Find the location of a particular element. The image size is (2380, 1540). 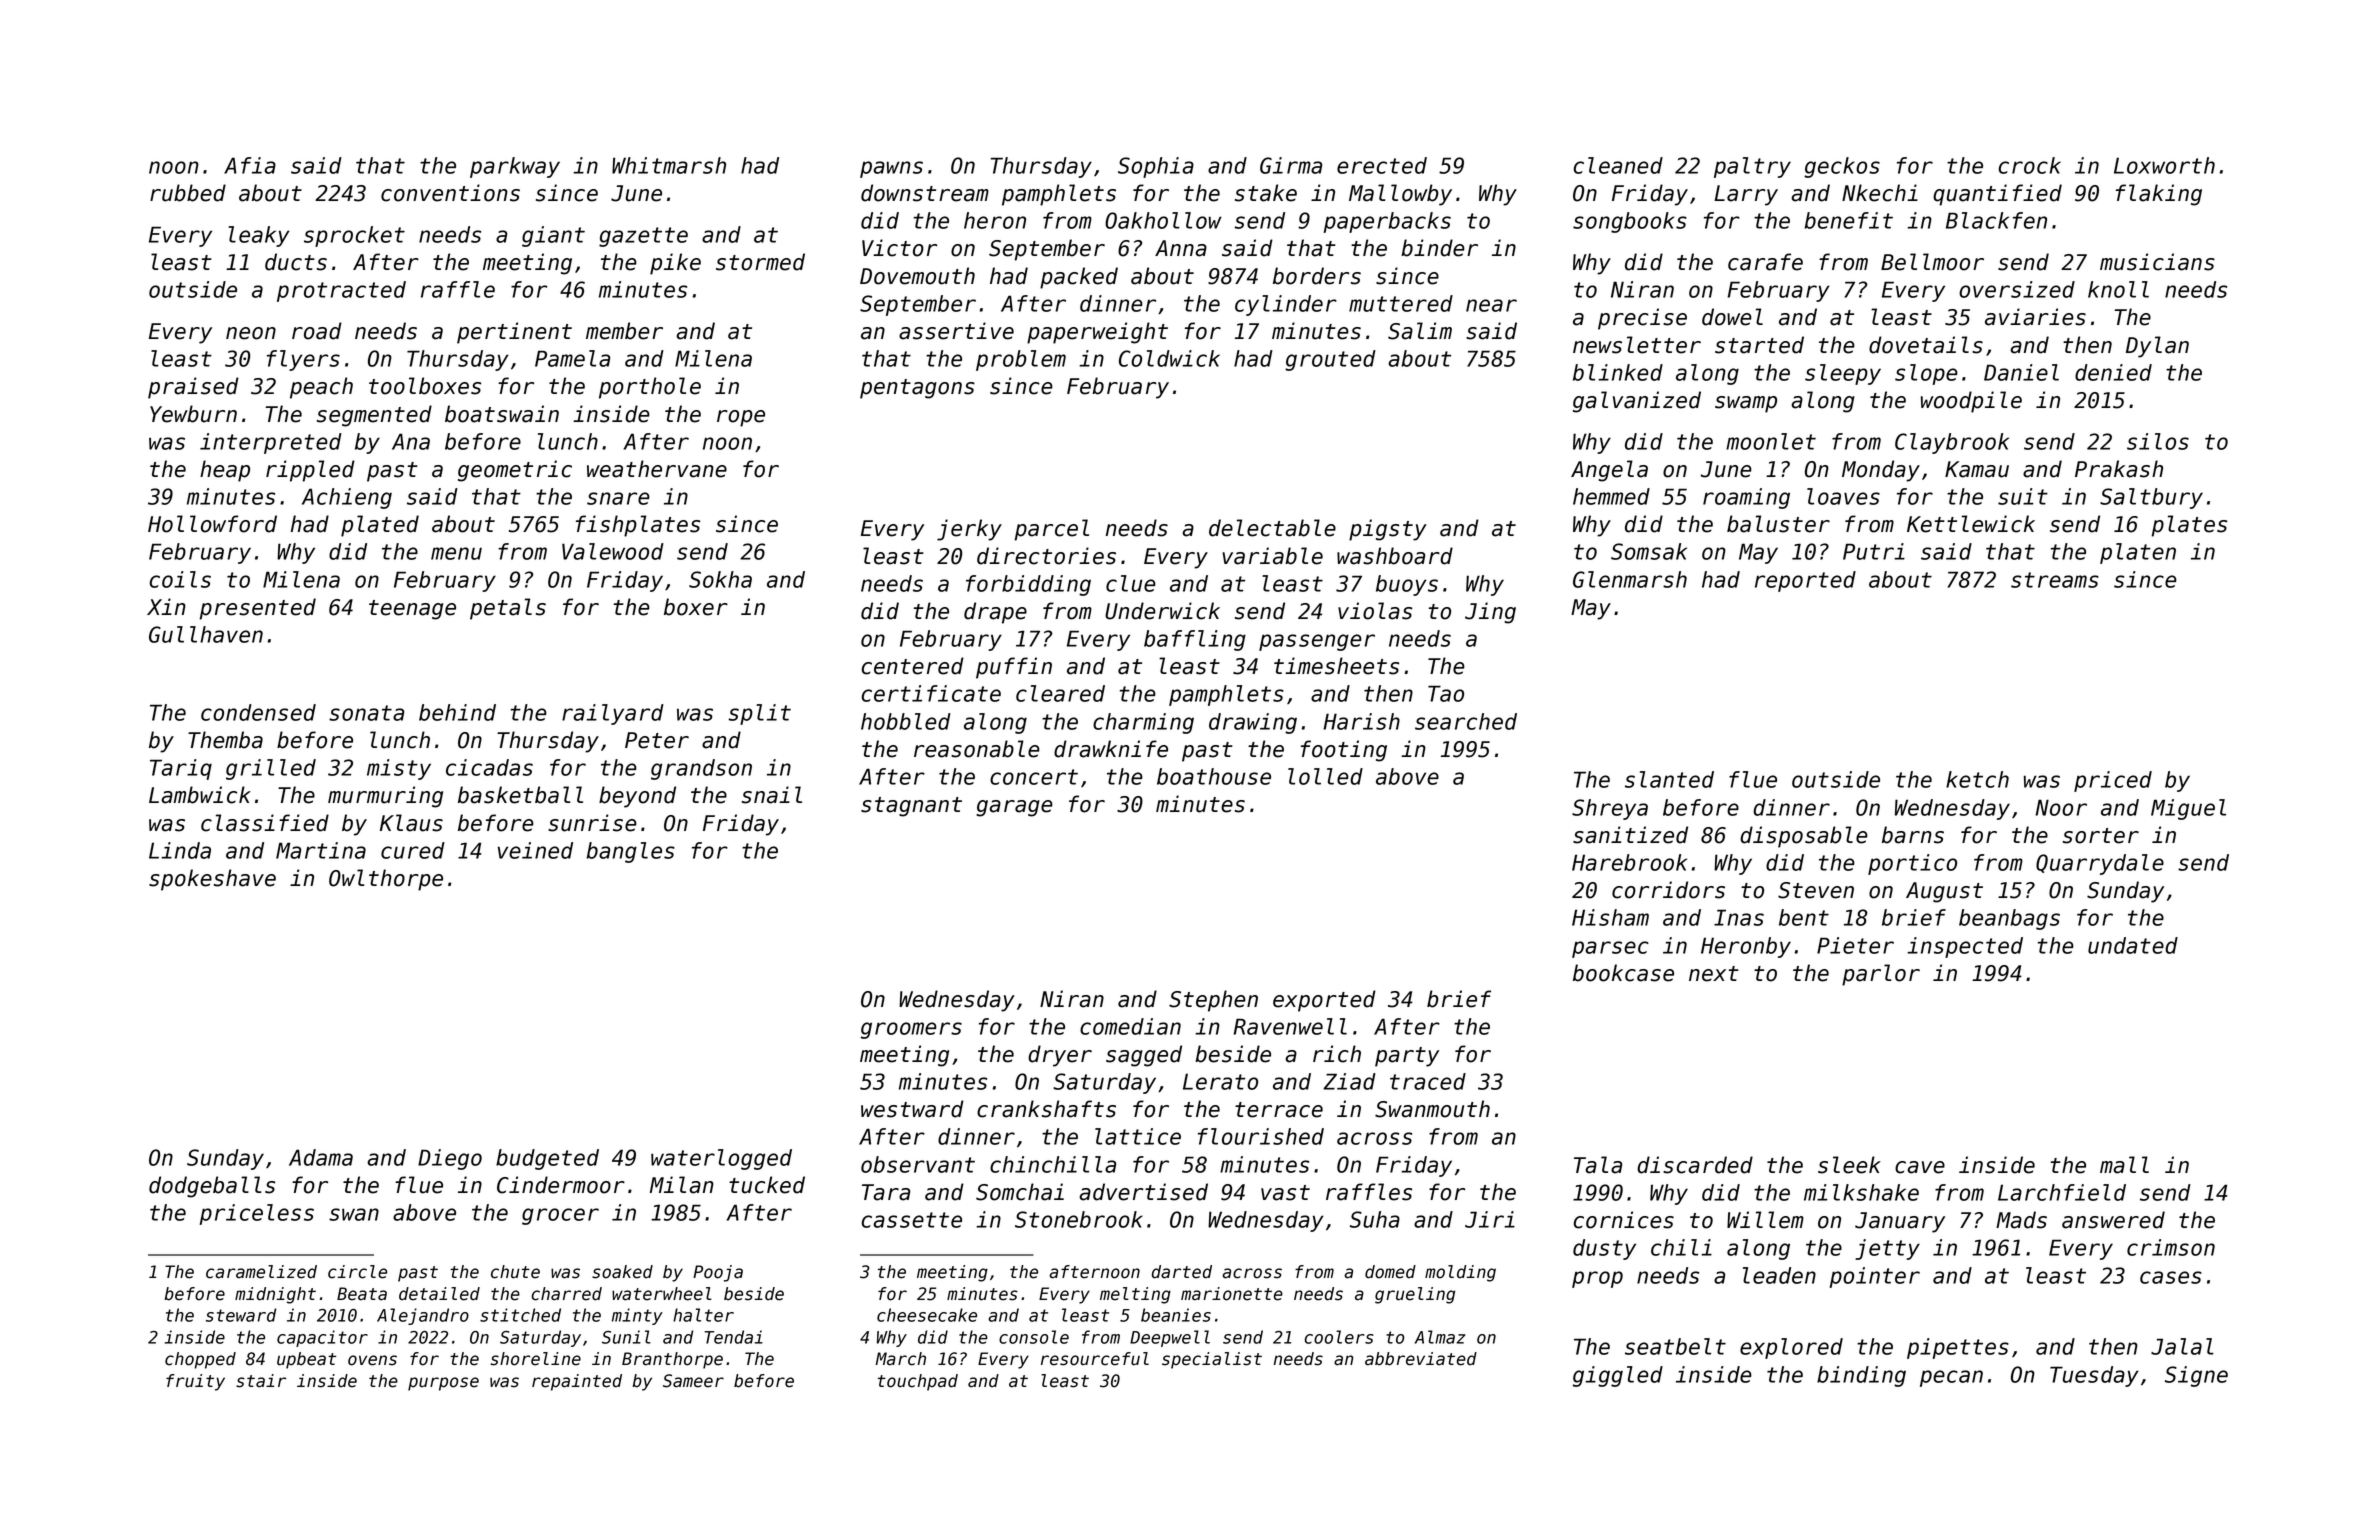

terrace is located at coordinates (1279, 1110).
